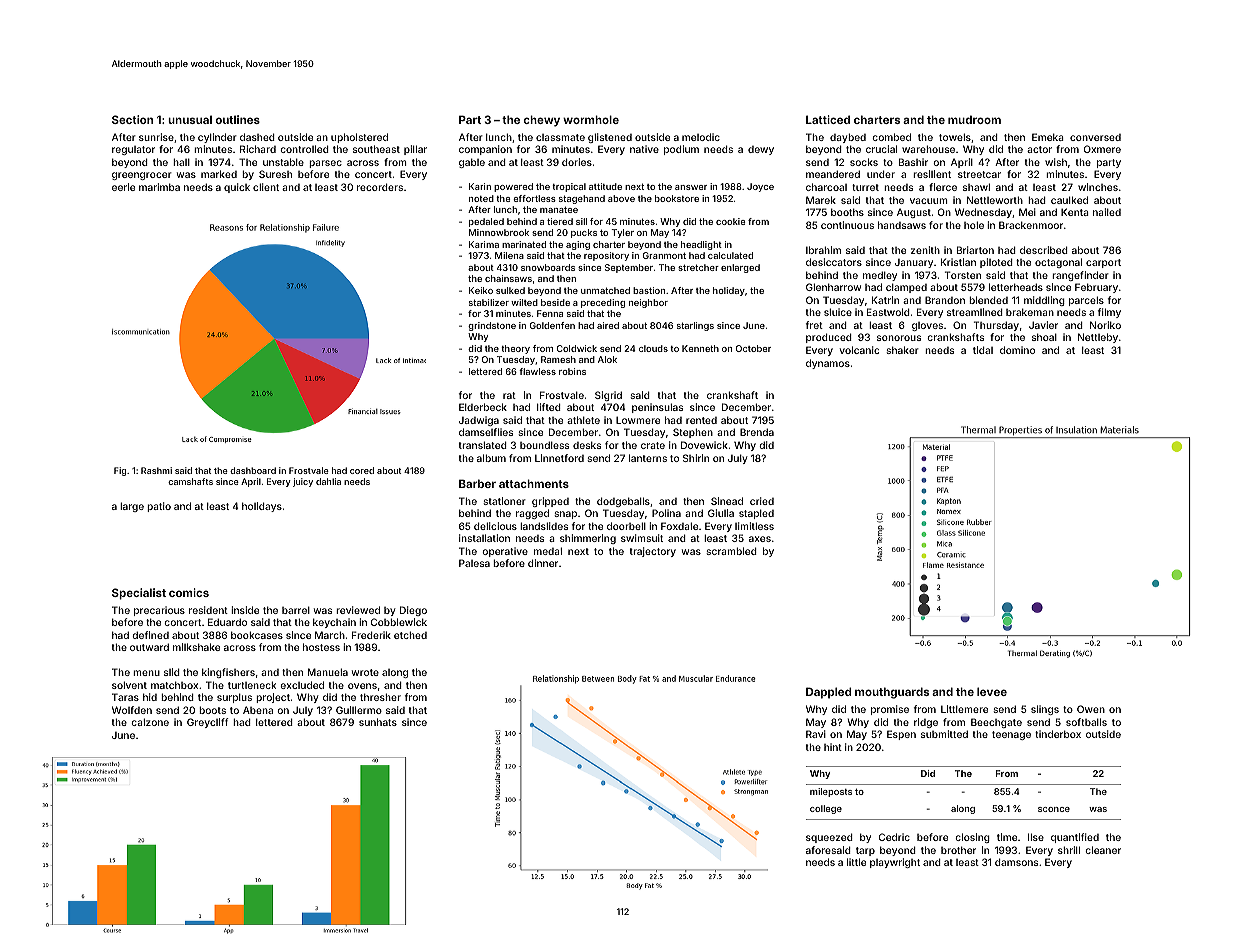 Image resolution: width=1233 pixels, height=952 pixels. Describe the element at coordinates (577, 348) in the document. I see `Coldwick` at that location.
